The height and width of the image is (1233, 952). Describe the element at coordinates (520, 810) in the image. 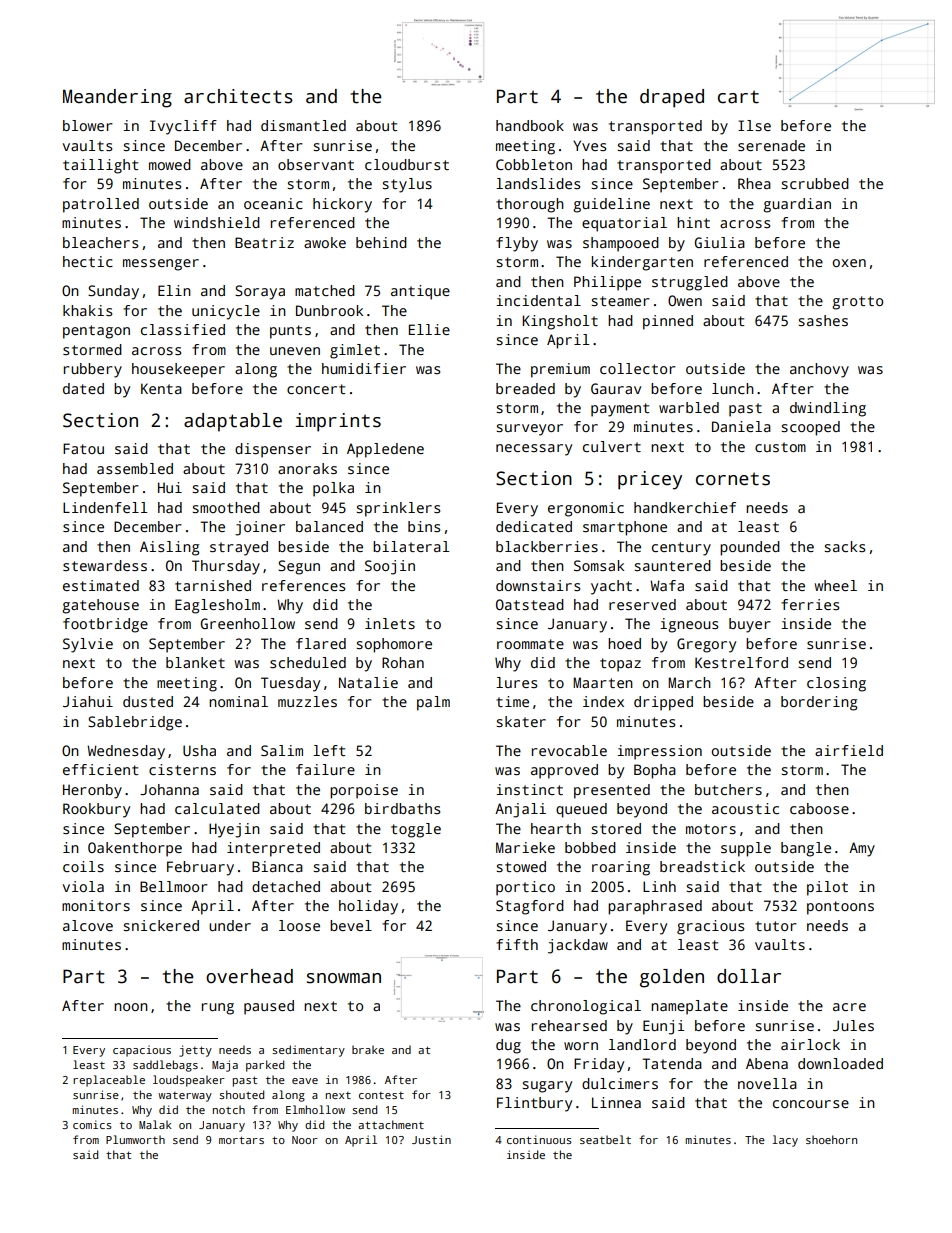

I see `Anjali` at that location.
